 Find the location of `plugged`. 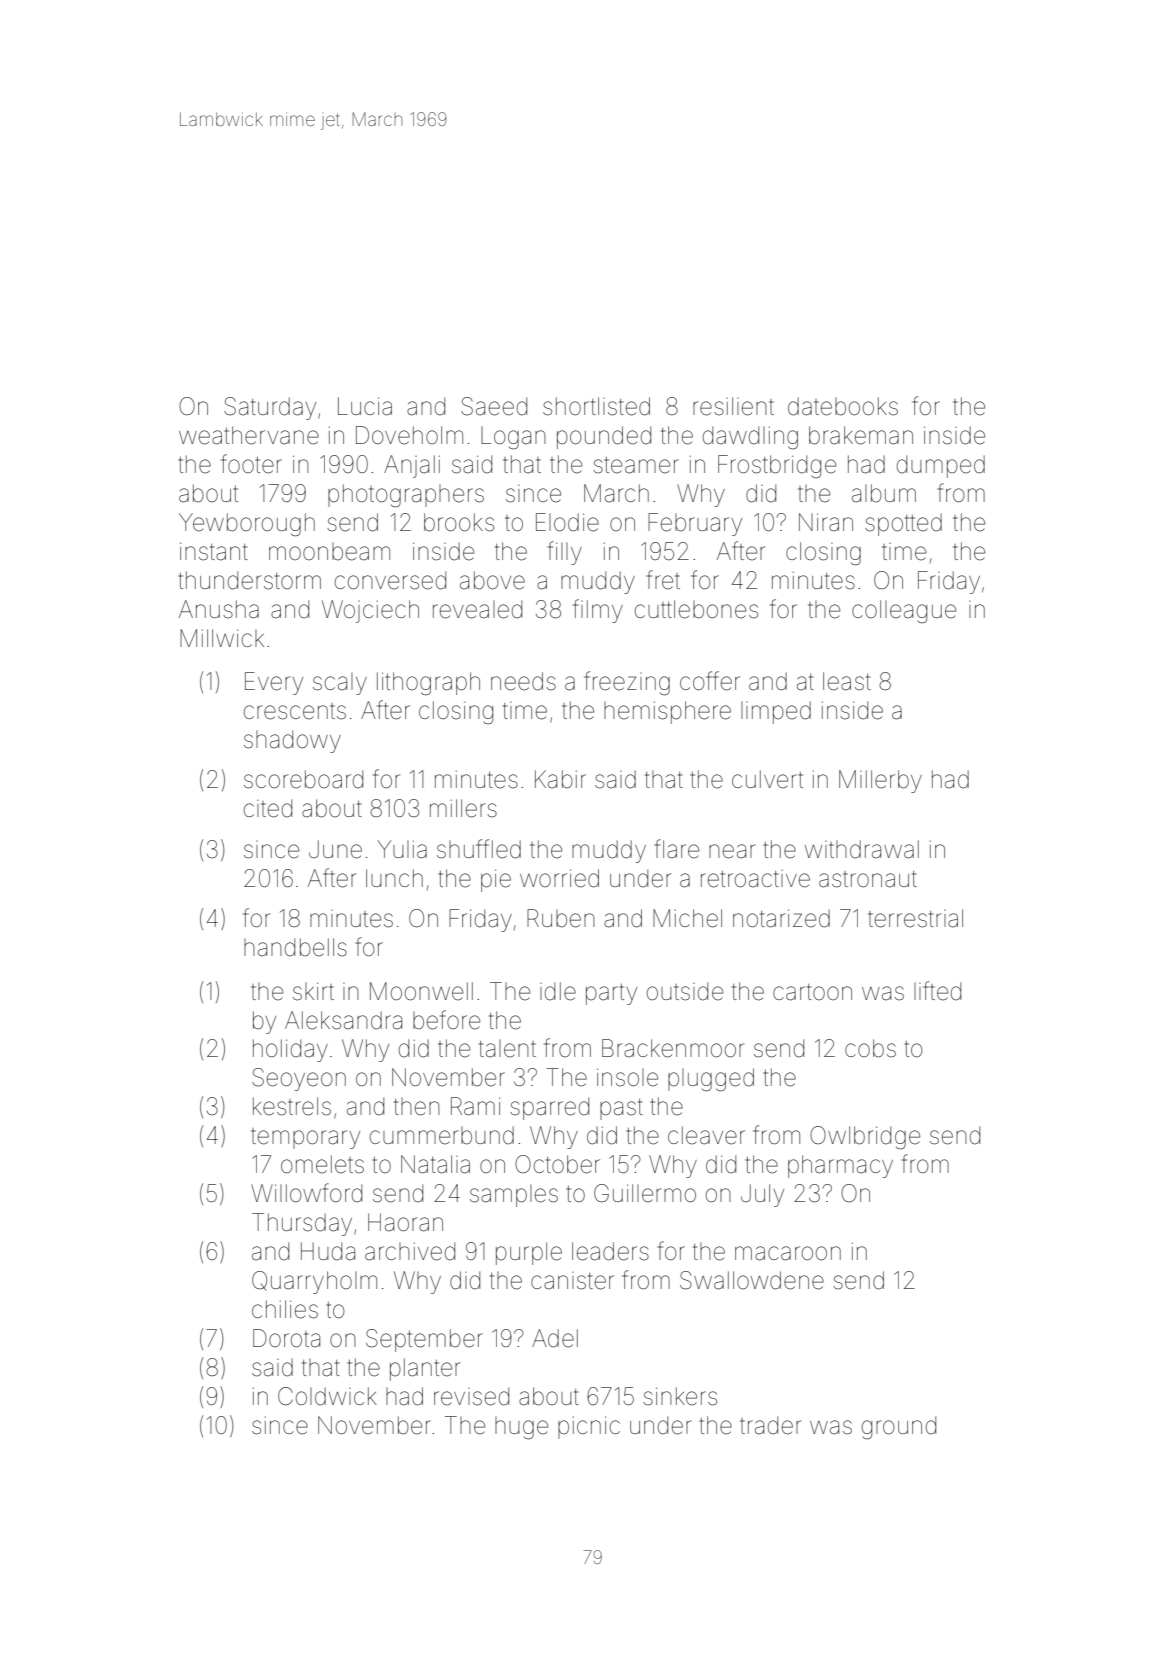

plugged is located at coordinates (711, 1080).
